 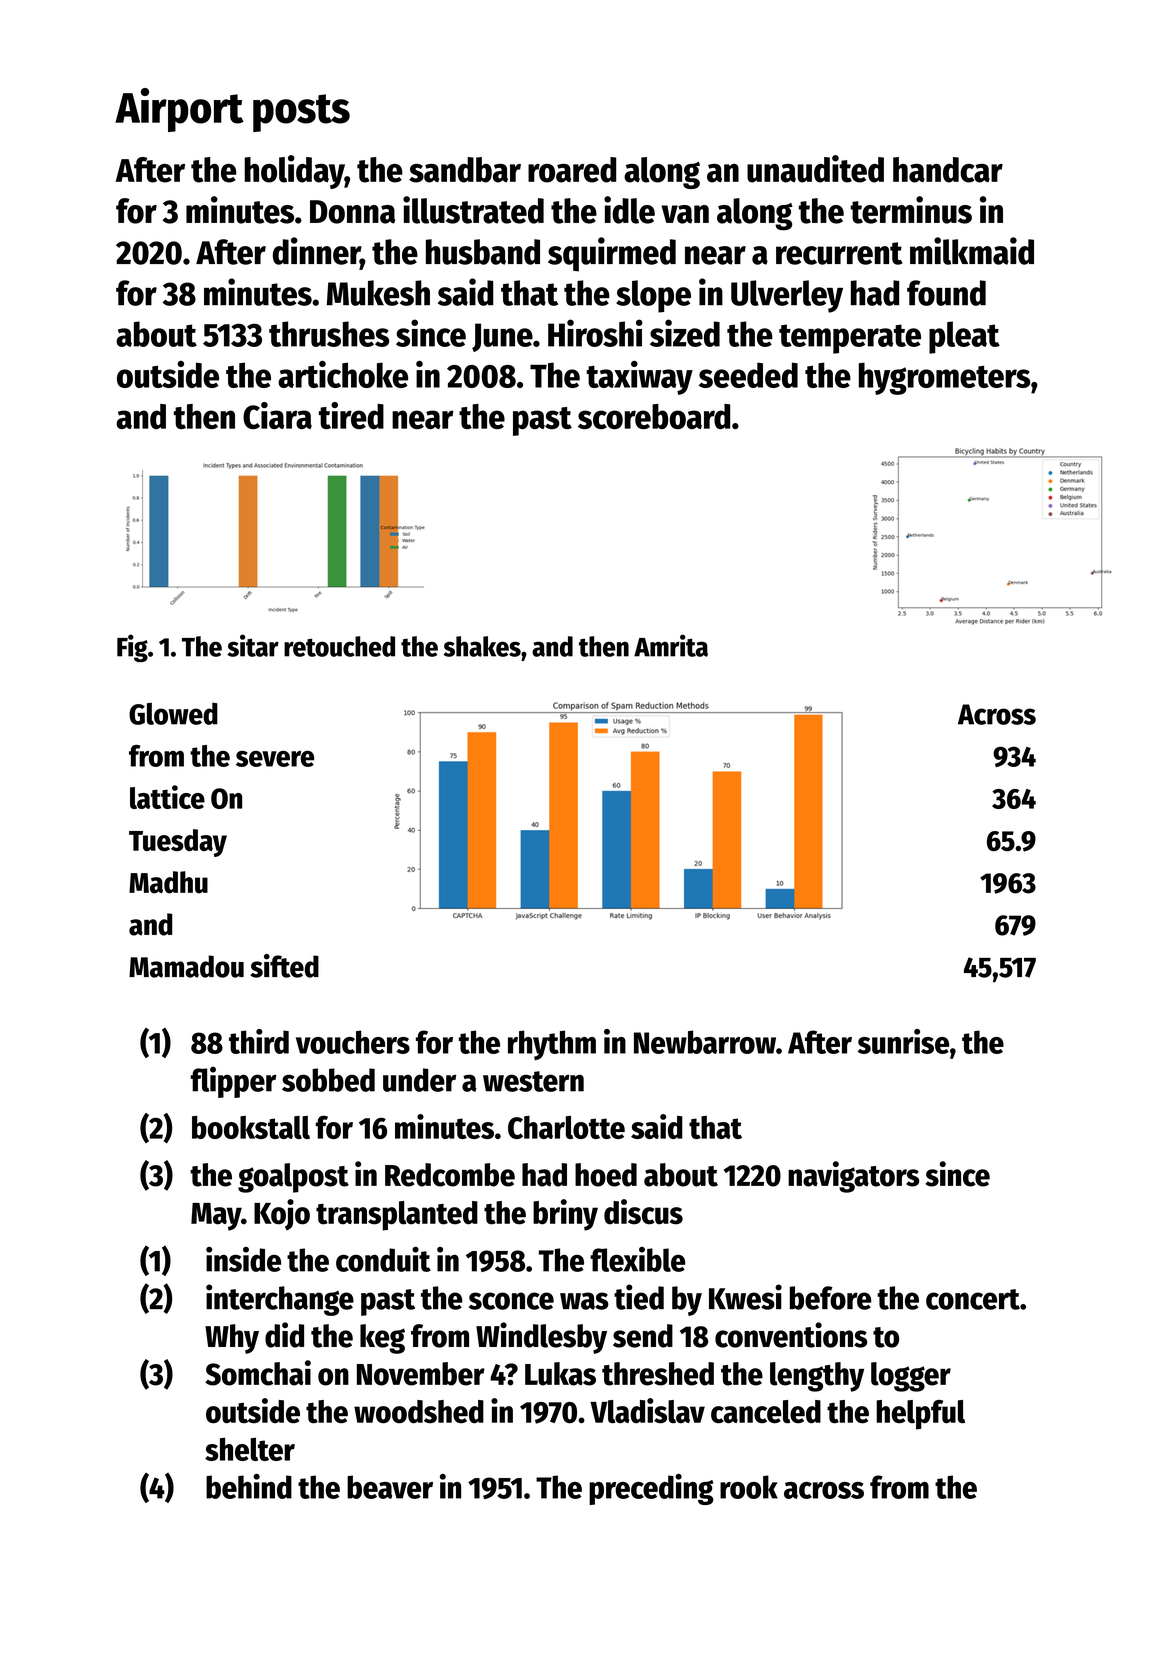 I want to click on behind, so click(x=249, y=1486).
